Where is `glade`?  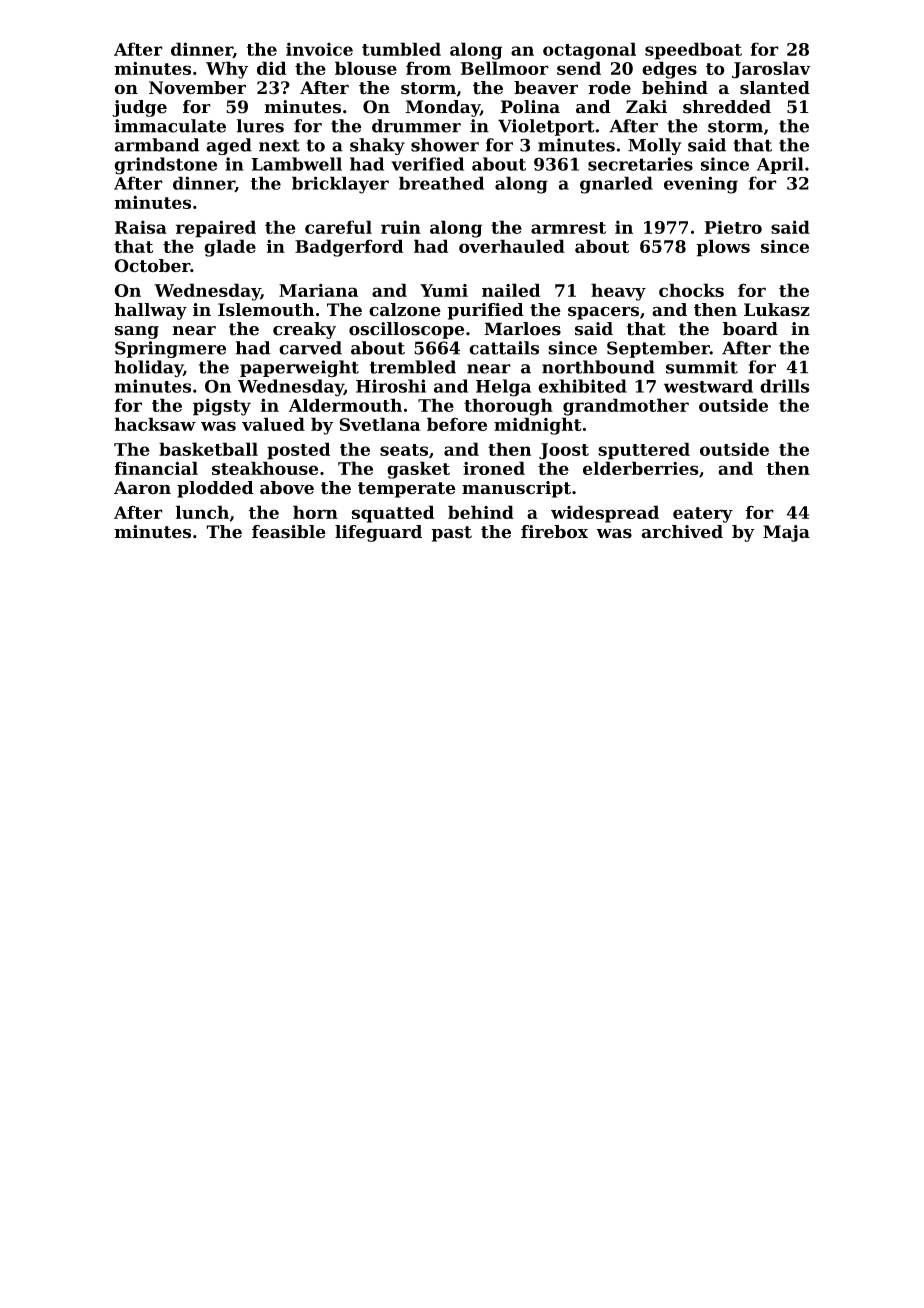 glade is located at coordinates (230, 248).
